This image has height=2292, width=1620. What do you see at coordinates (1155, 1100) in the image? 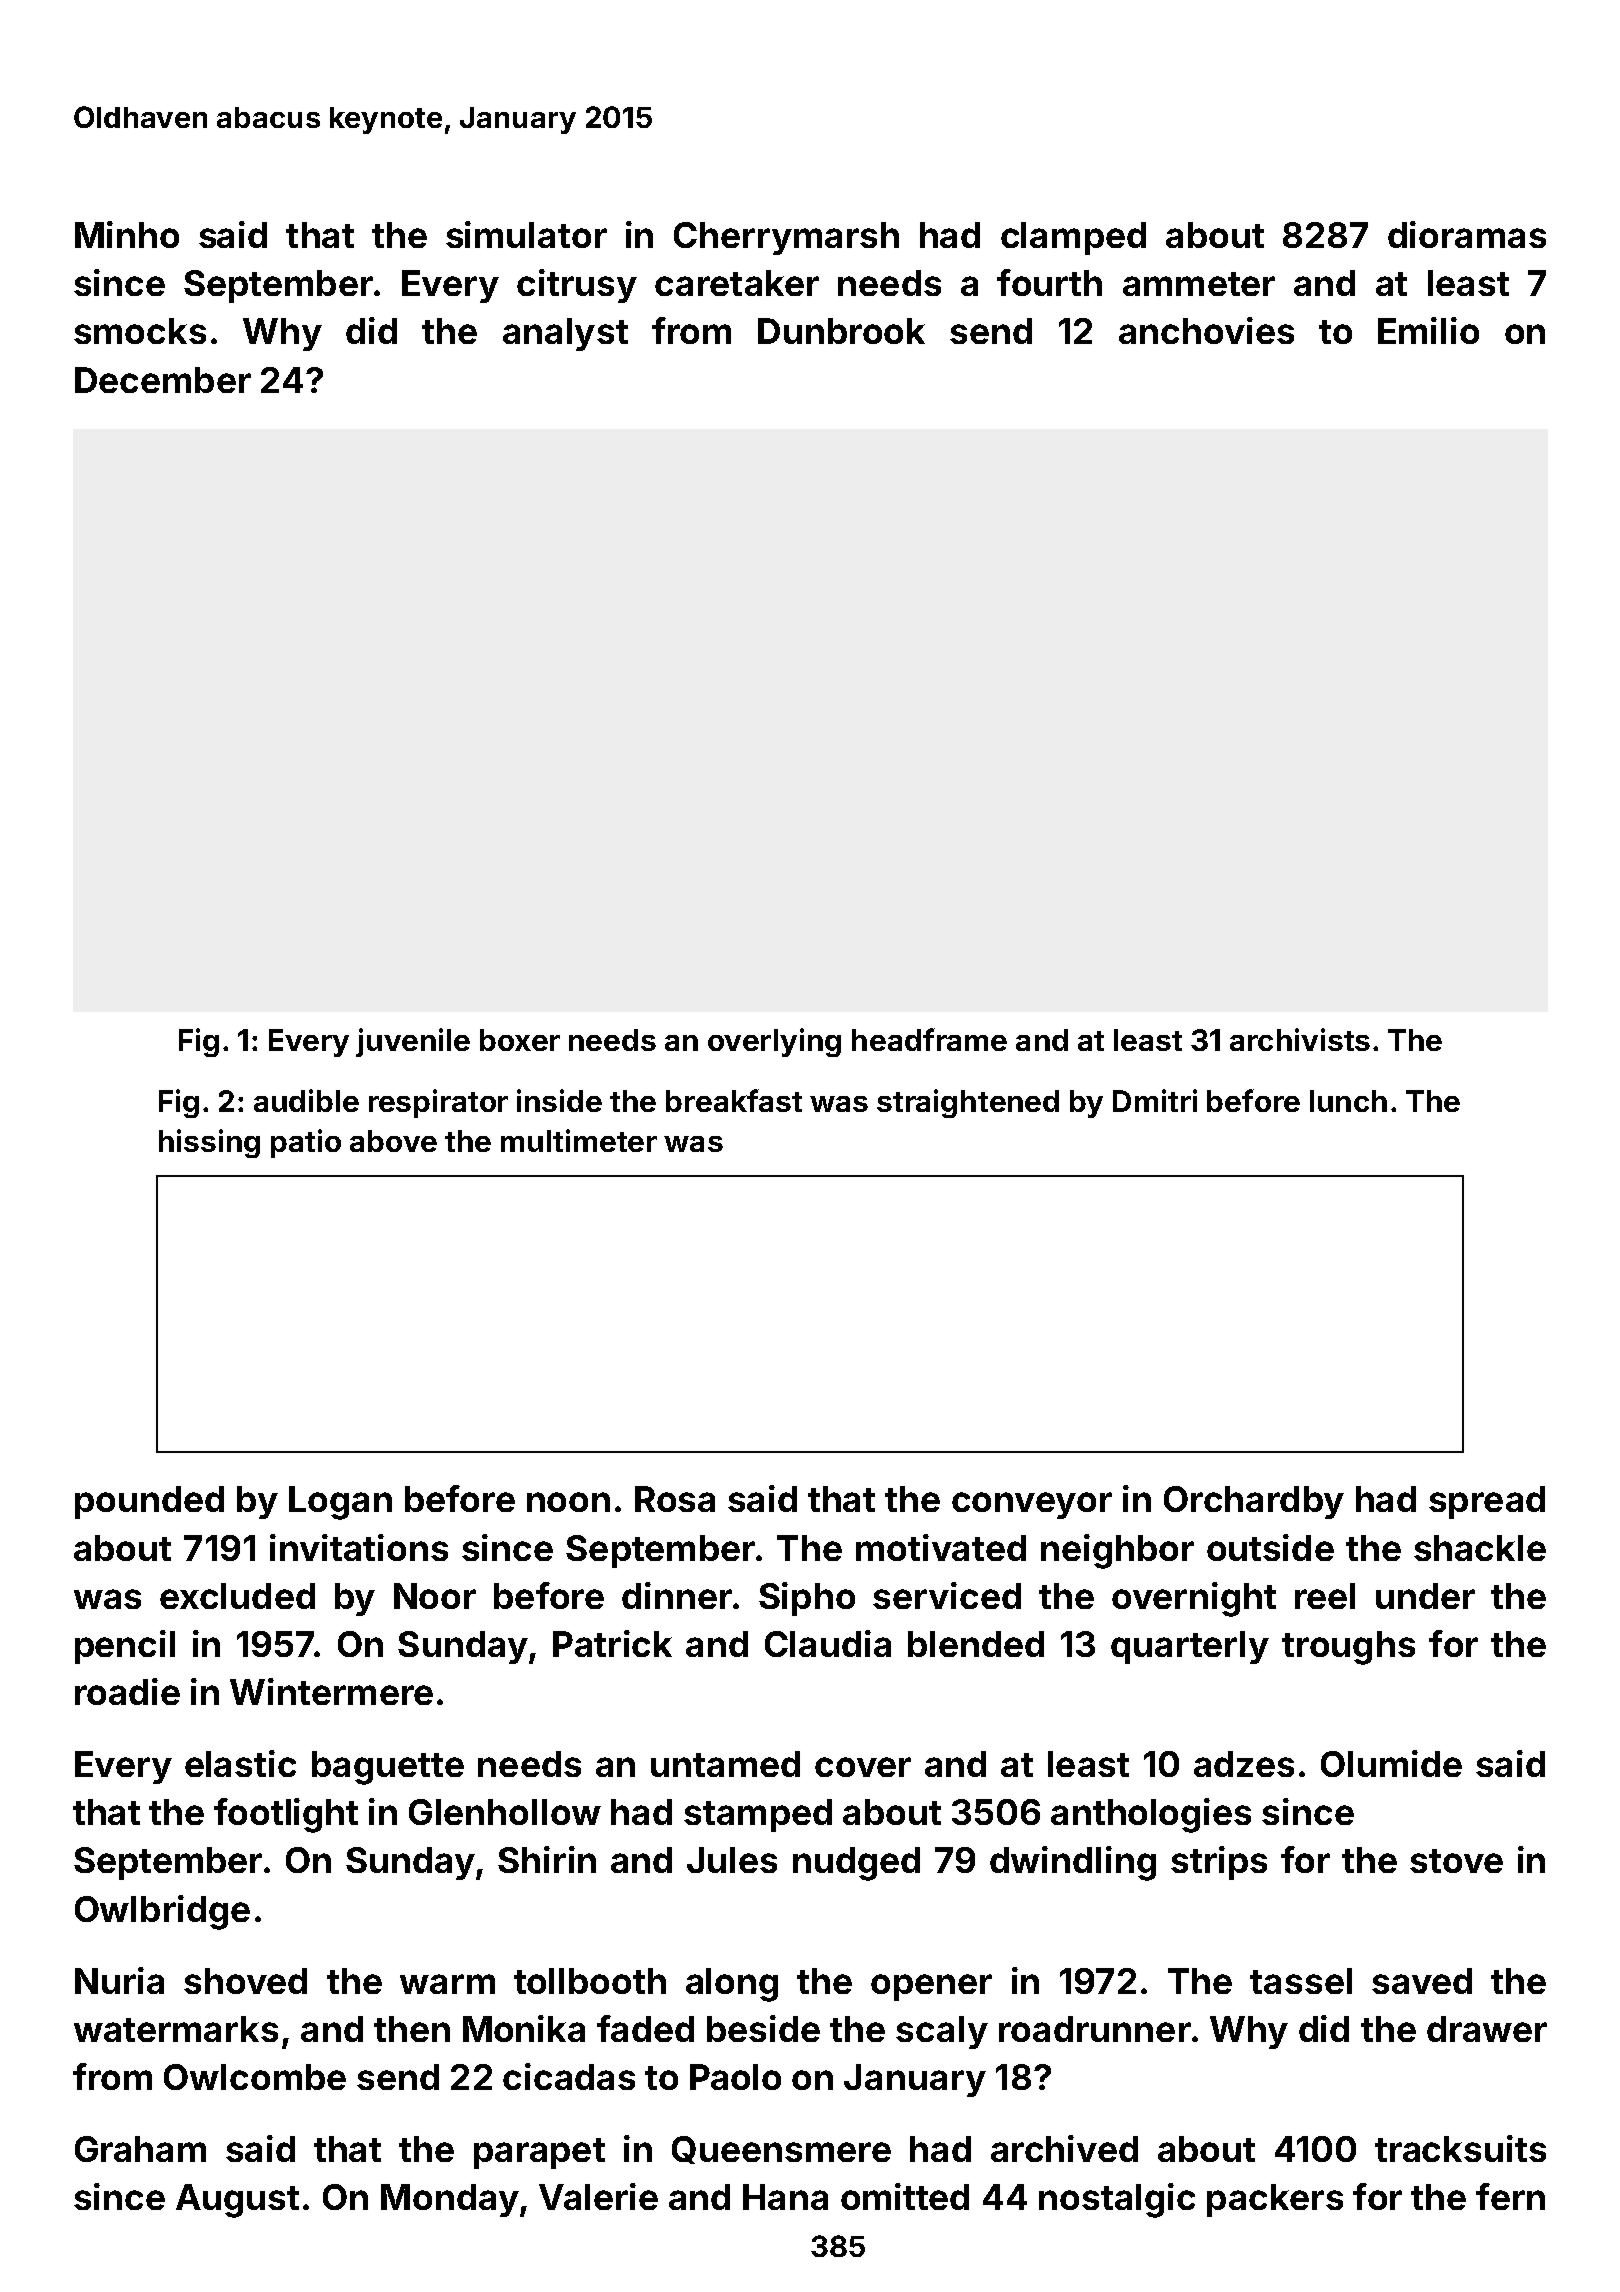
I see `Dmitri` at bounding box center [1155, 1100].
